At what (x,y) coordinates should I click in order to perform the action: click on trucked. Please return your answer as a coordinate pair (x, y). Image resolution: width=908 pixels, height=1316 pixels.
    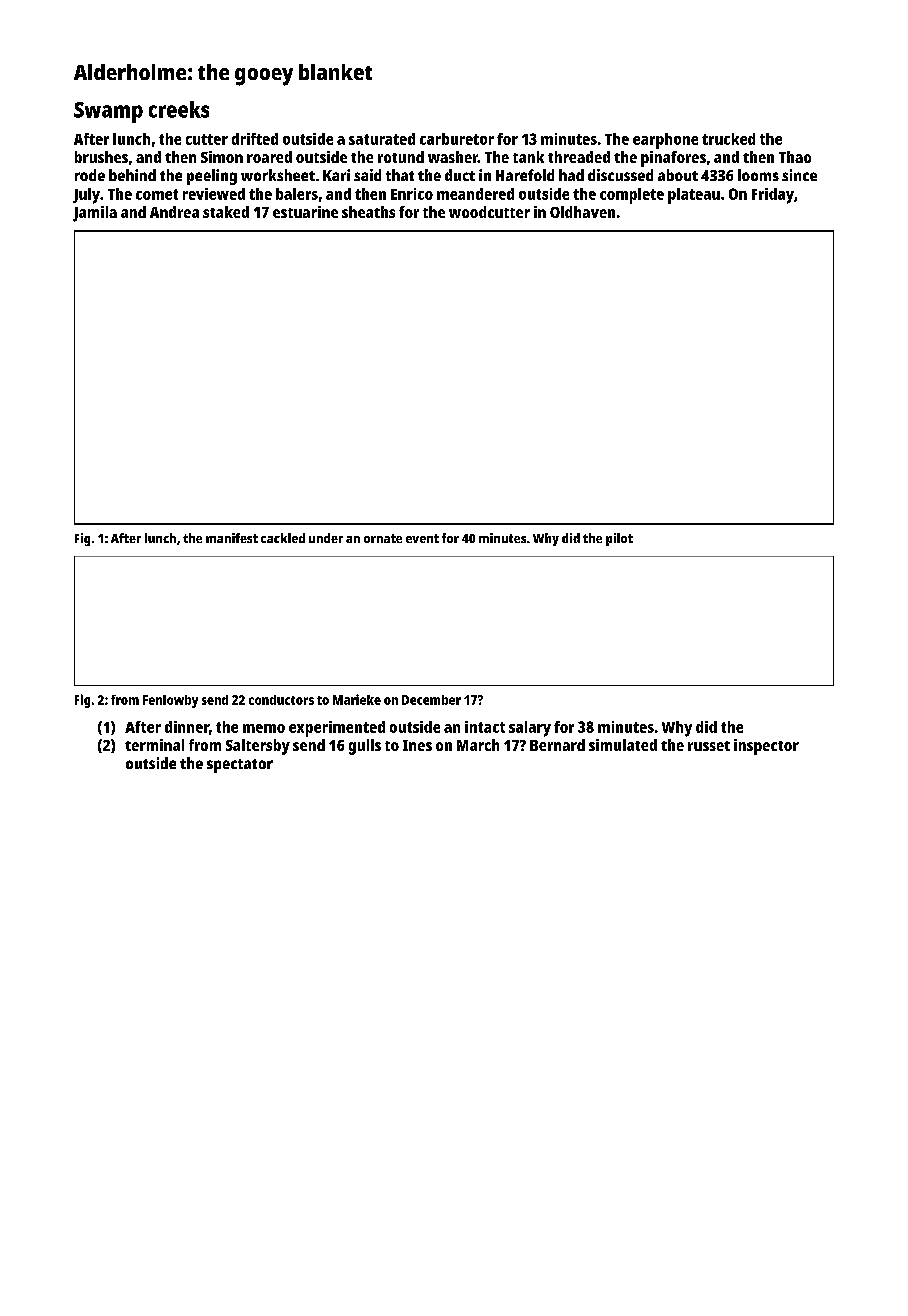
    Looking at the image, I should click on (728, 139).
